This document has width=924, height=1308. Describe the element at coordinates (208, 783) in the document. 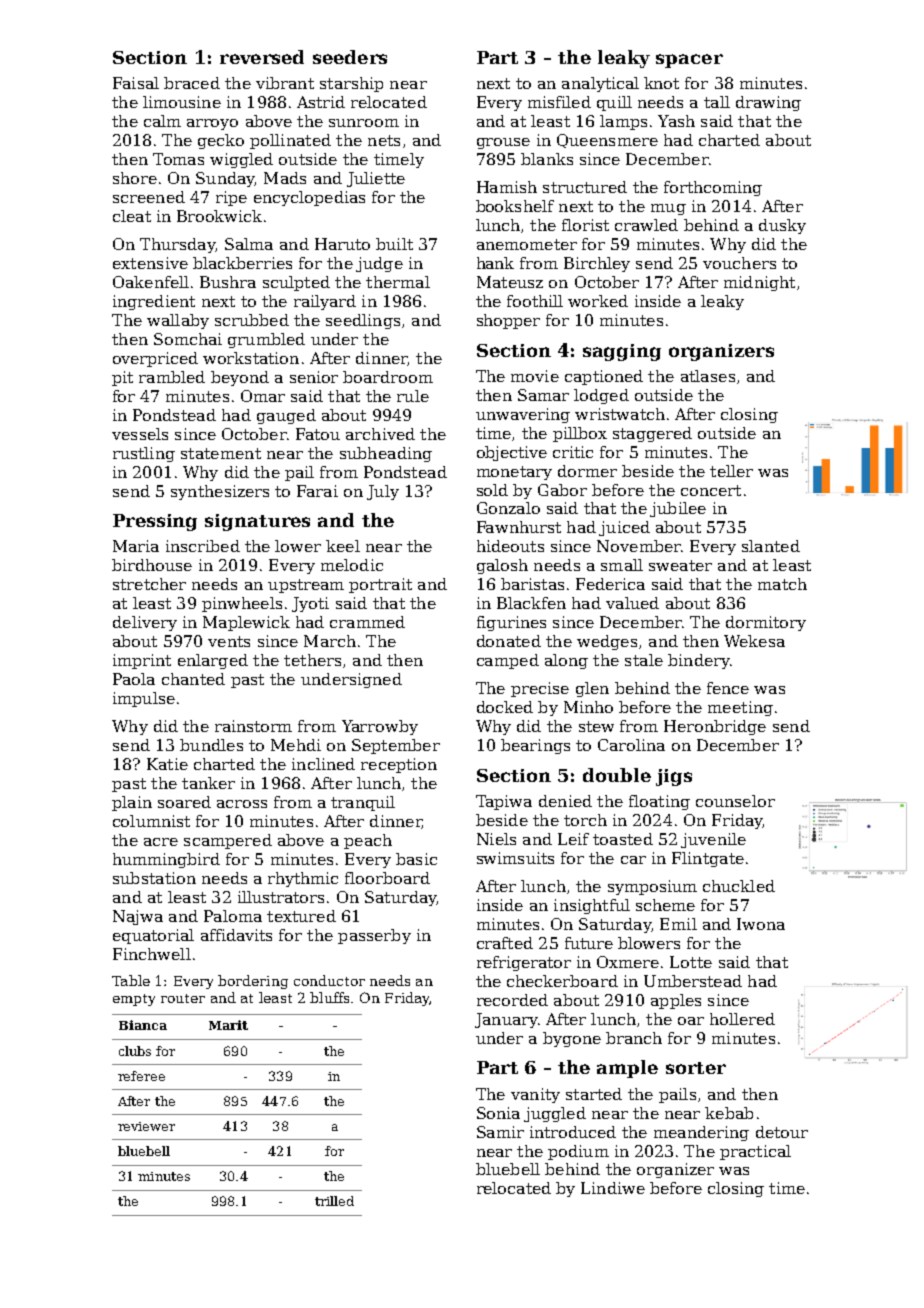

I see `tanker` at that location.
